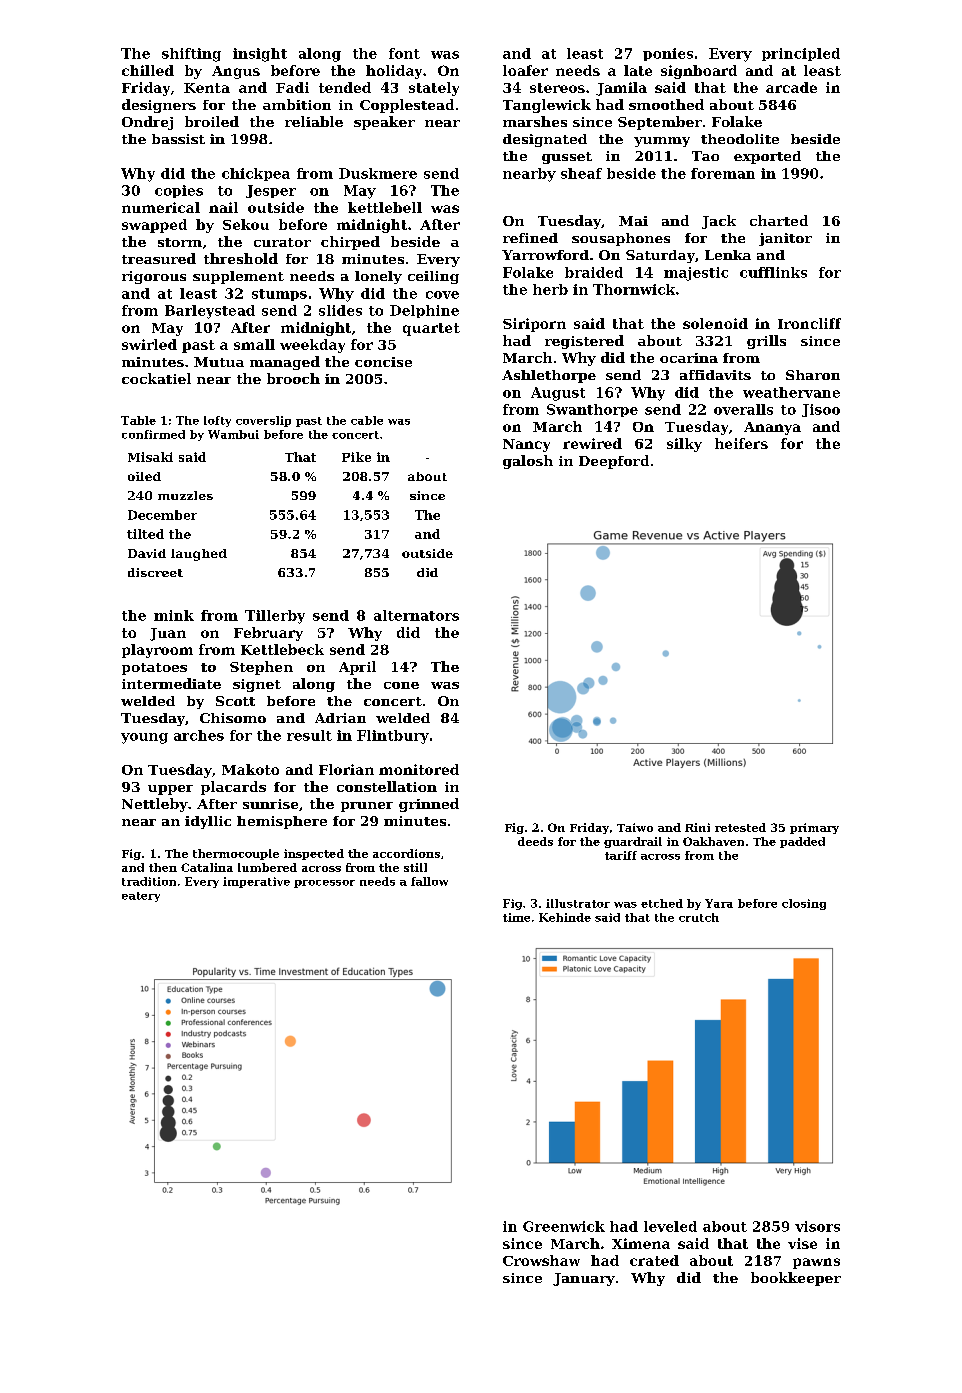  Describe the element at coordinates (633, 842) in the screenshot. I see `guardrail` at that location.
